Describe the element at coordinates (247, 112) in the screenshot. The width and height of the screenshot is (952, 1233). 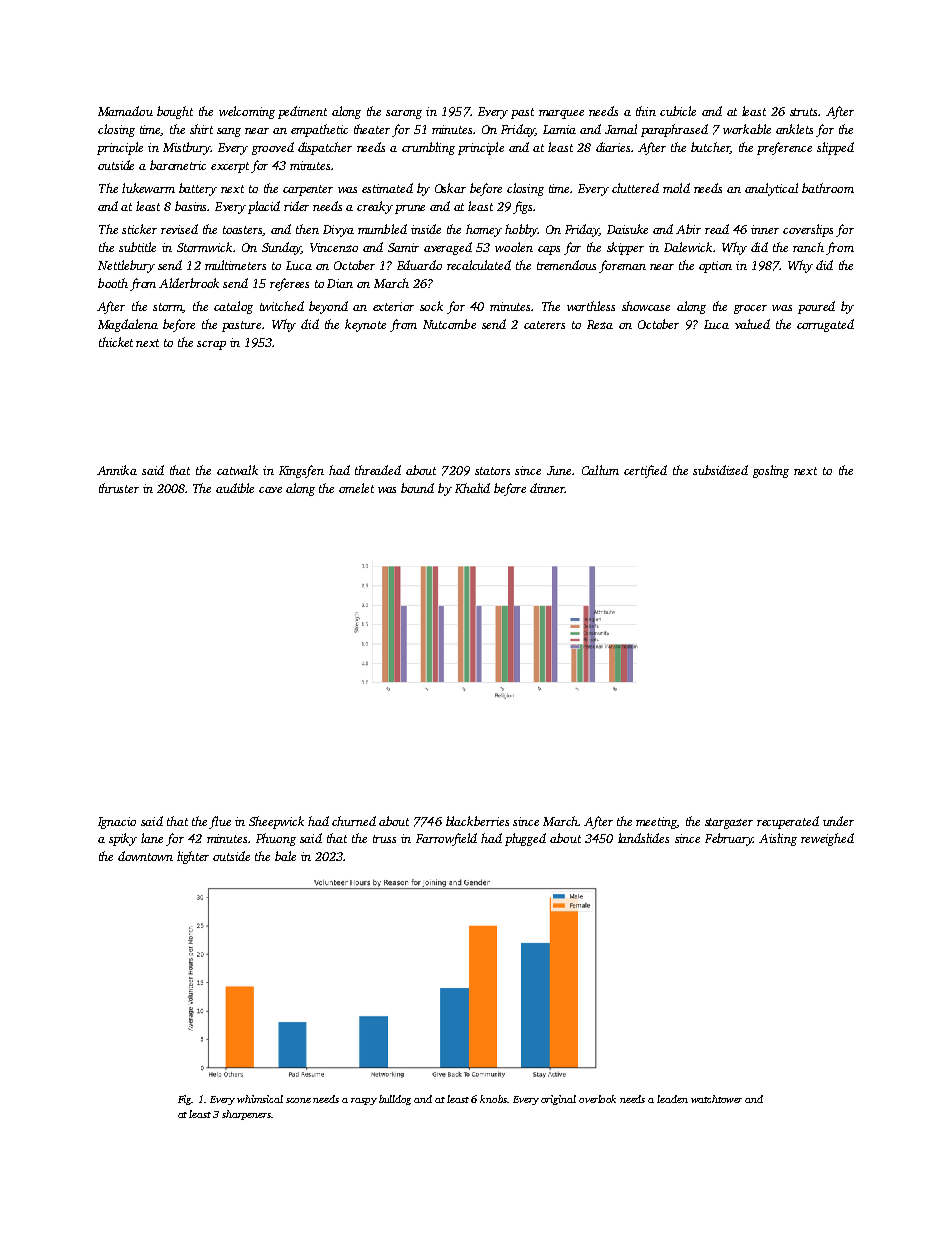
I see `welcoming` at that location.
